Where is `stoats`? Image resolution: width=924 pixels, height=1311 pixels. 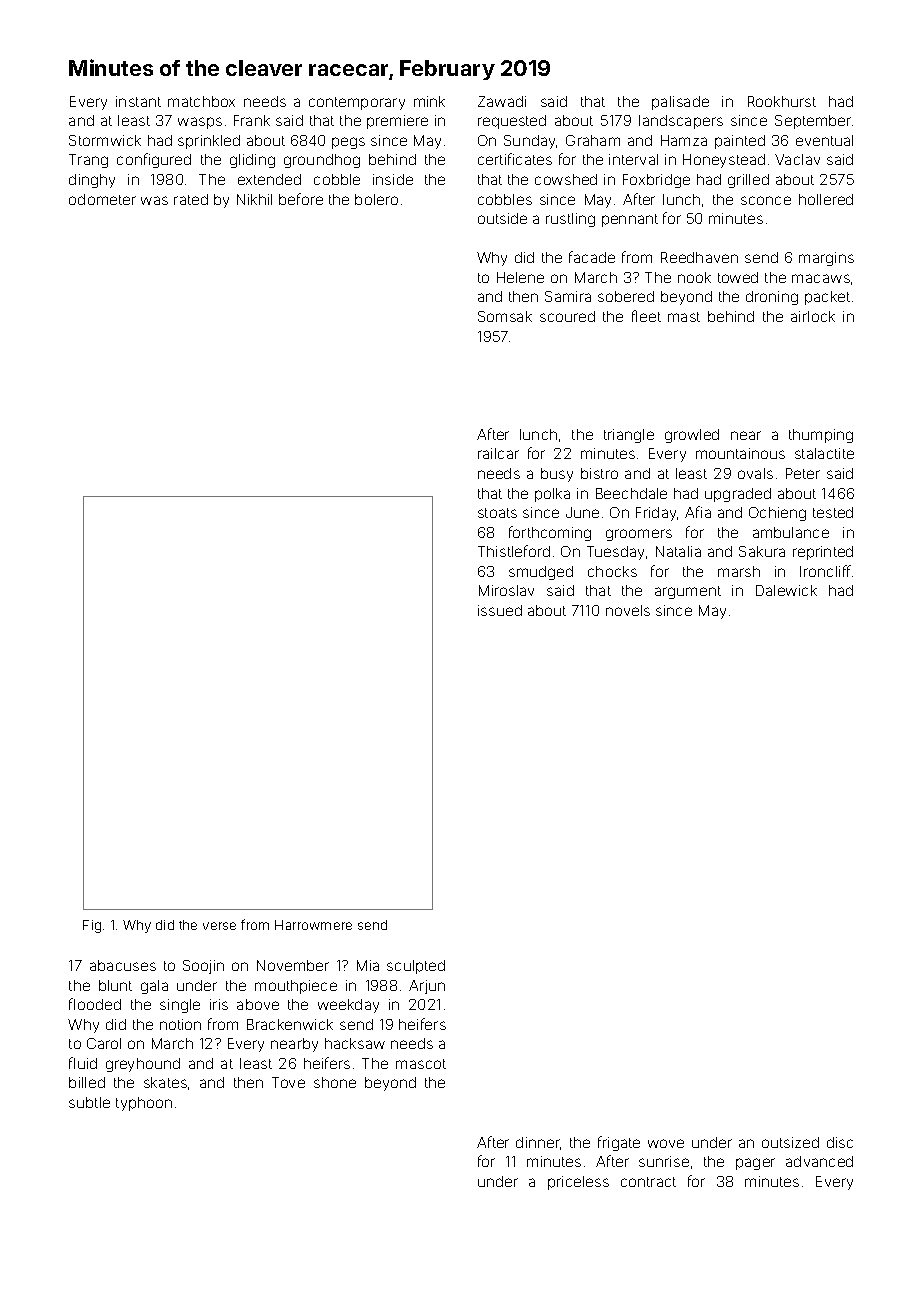
stoats is located at coordinates (497, 513).
